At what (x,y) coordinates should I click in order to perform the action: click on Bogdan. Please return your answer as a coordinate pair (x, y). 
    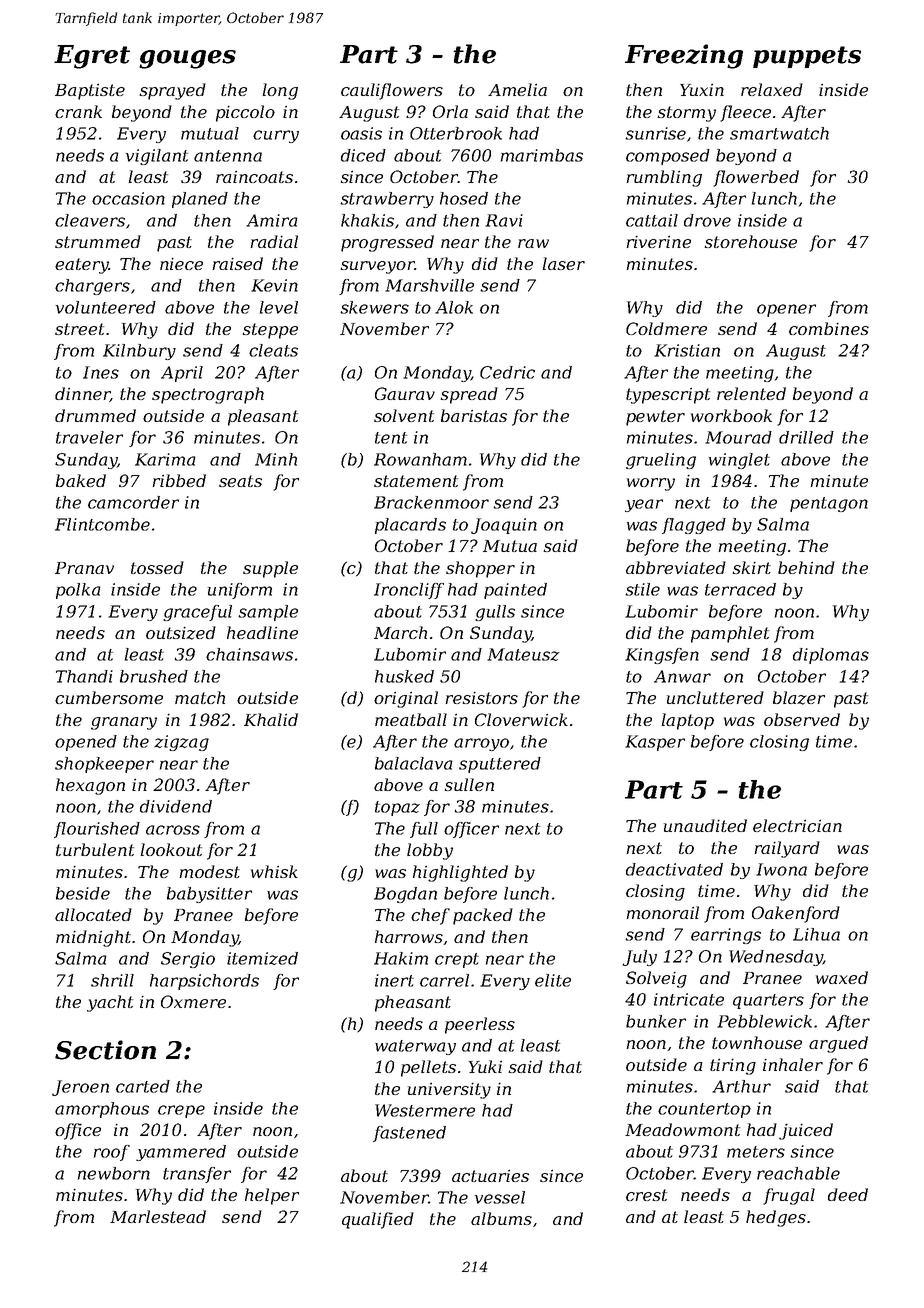
    Looking at the image, I should click on (405, 895).
